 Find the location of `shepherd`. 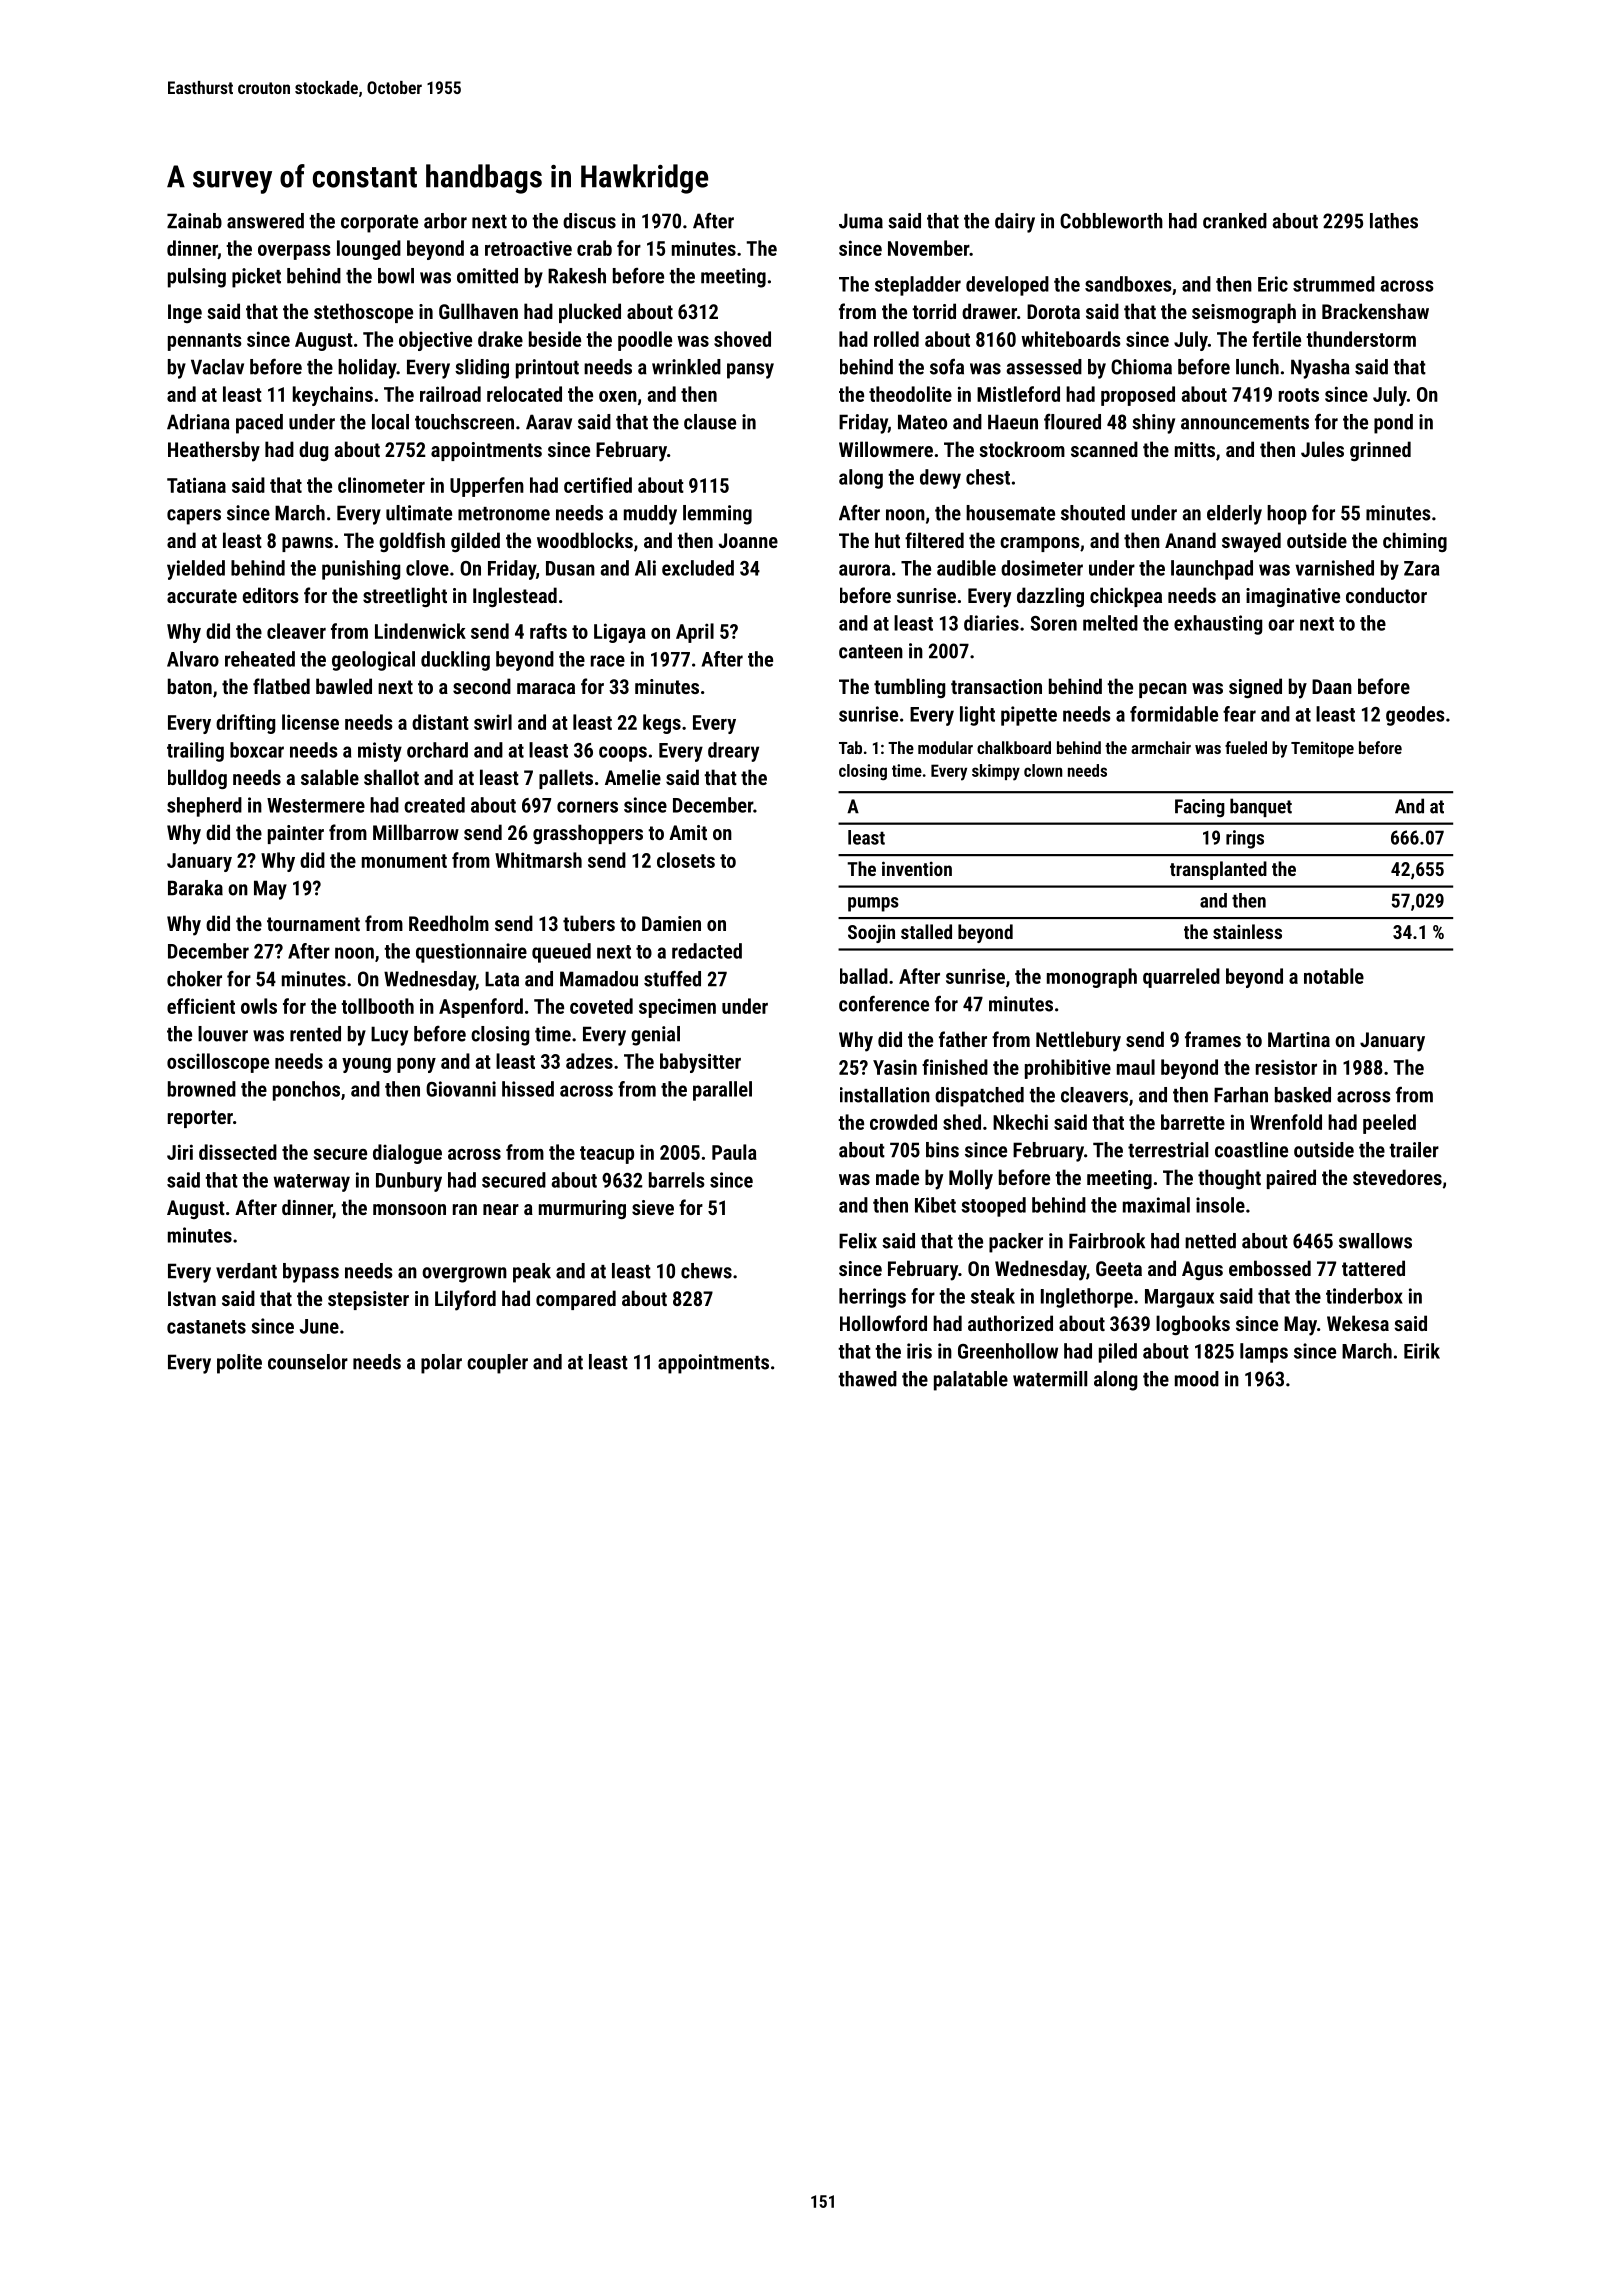

shepherd is located at coordinates (204, 807).
